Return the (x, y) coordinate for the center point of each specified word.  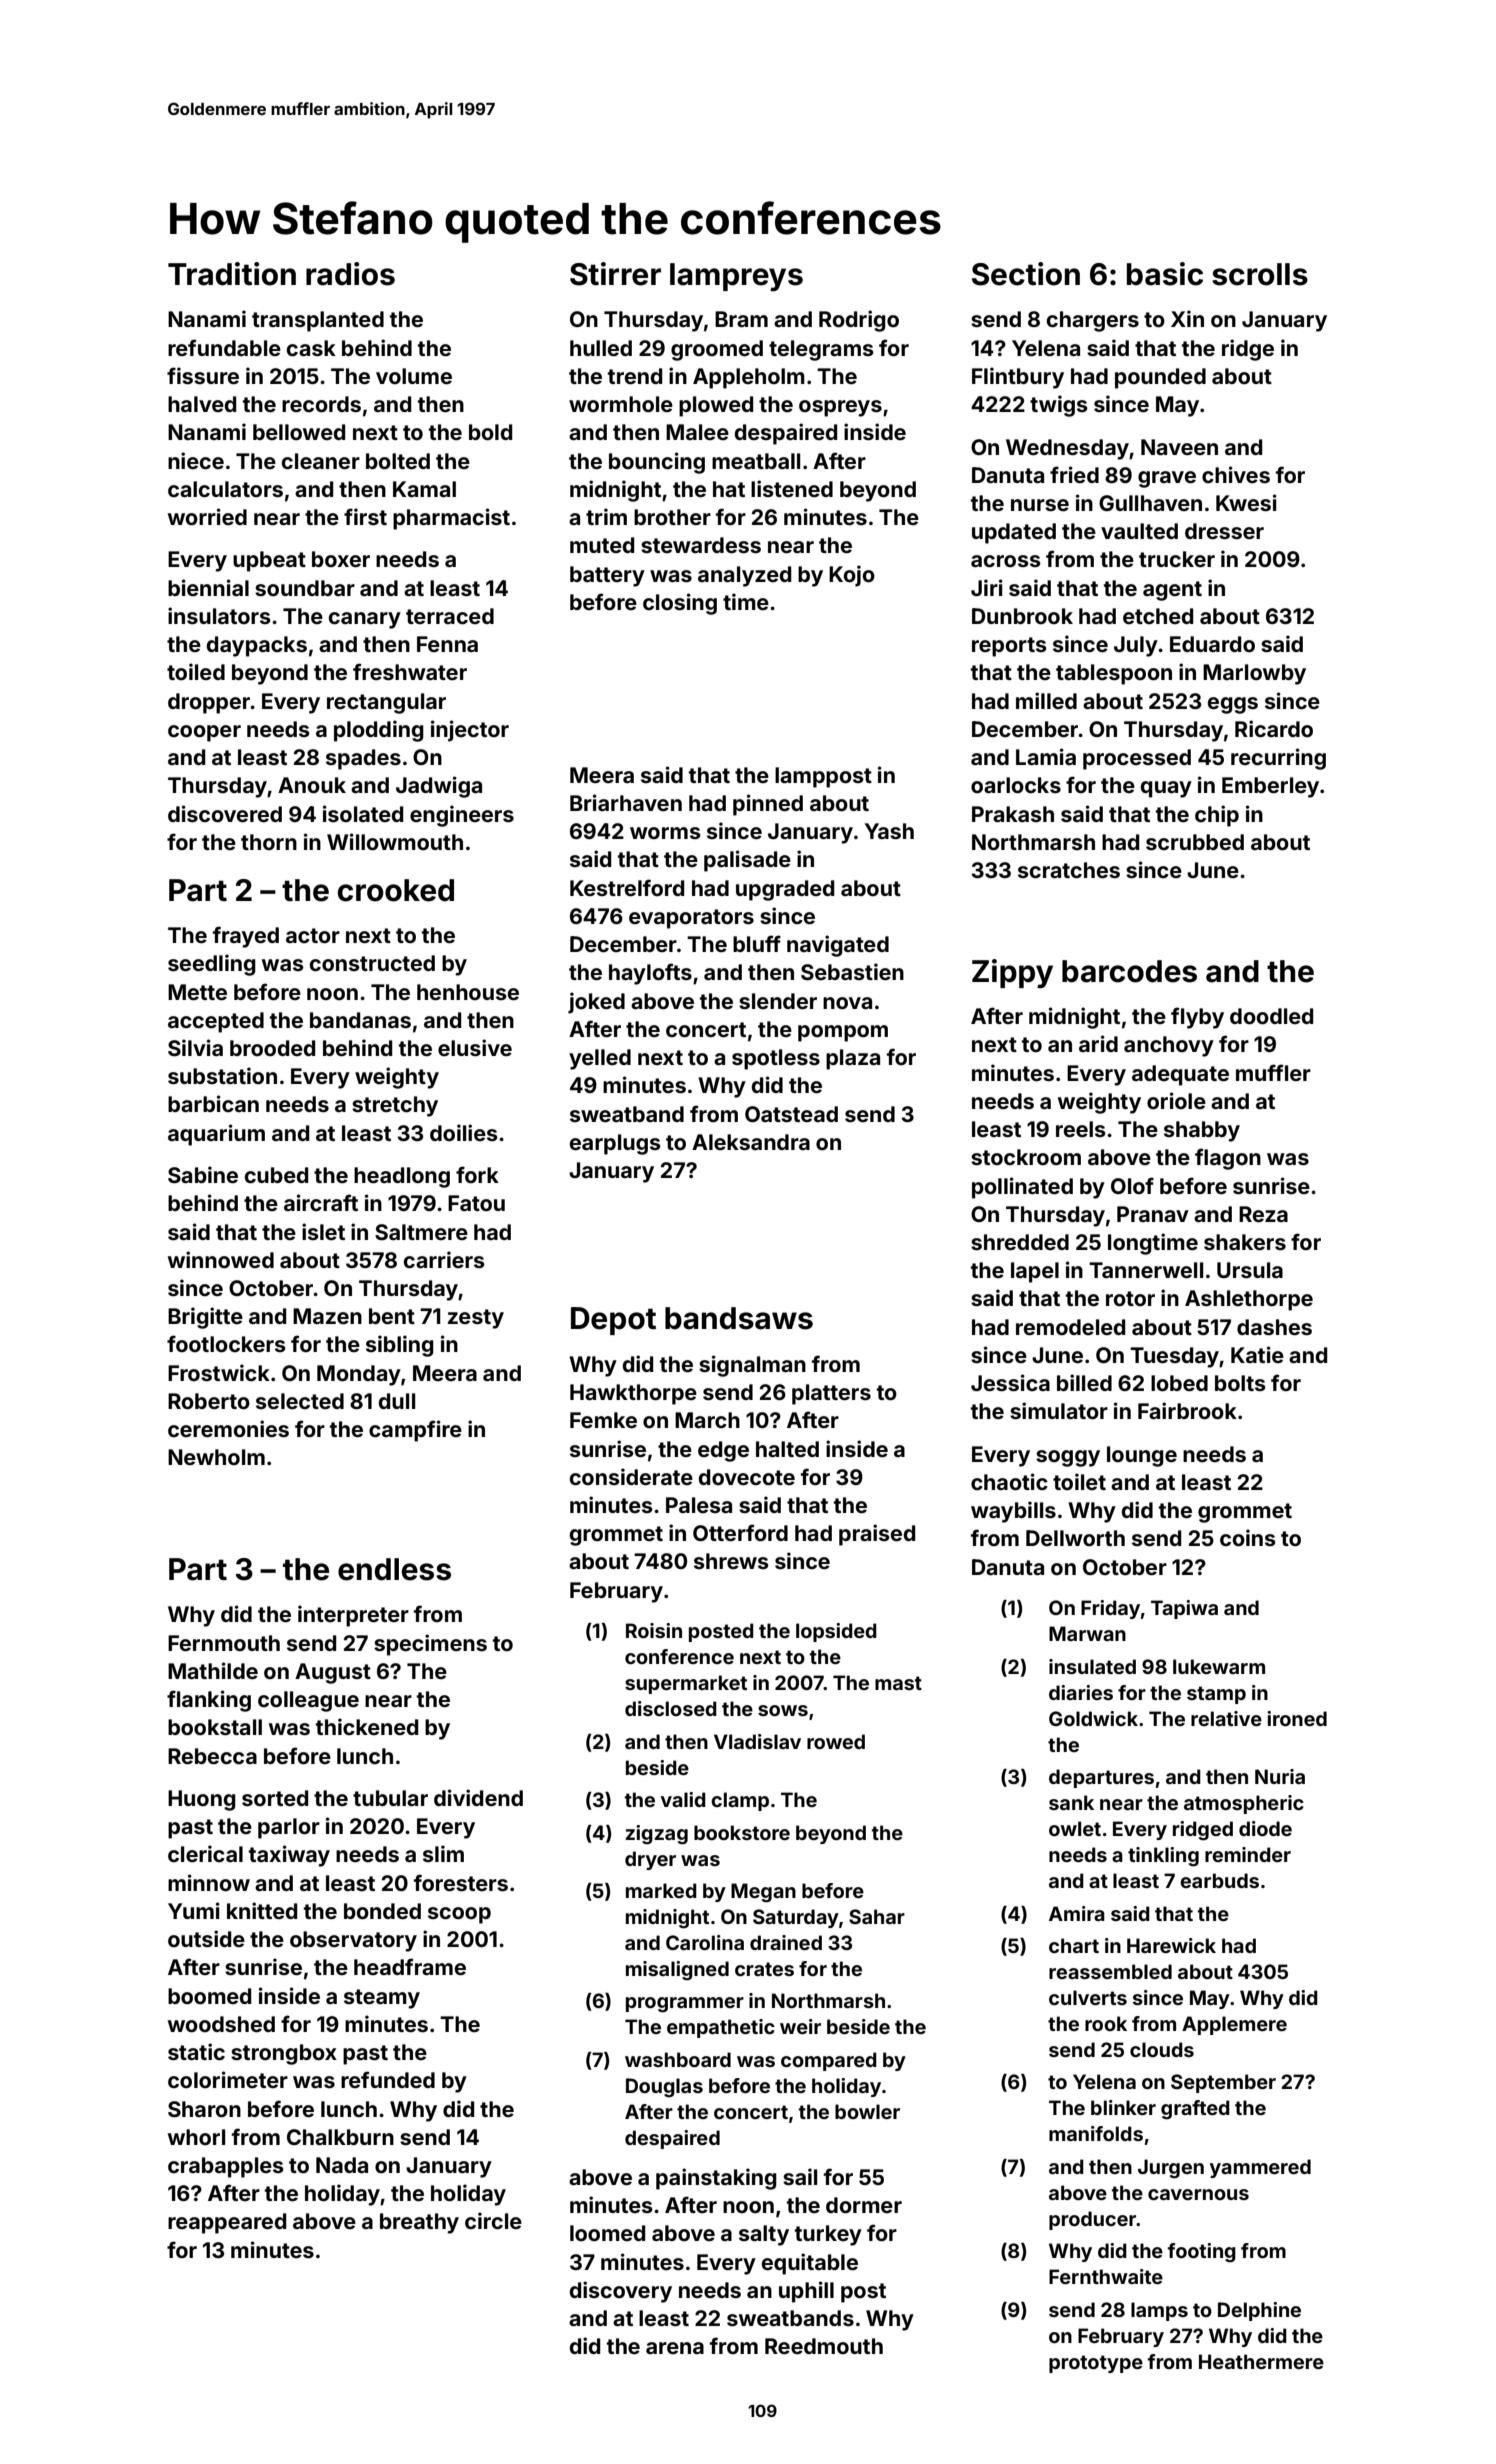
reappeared (227, 2223)
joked (596, 1003)
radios (350, 274)
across (1006, 561)
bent (392, 1316)
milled (1046, 700)
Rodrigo (859, 321)
